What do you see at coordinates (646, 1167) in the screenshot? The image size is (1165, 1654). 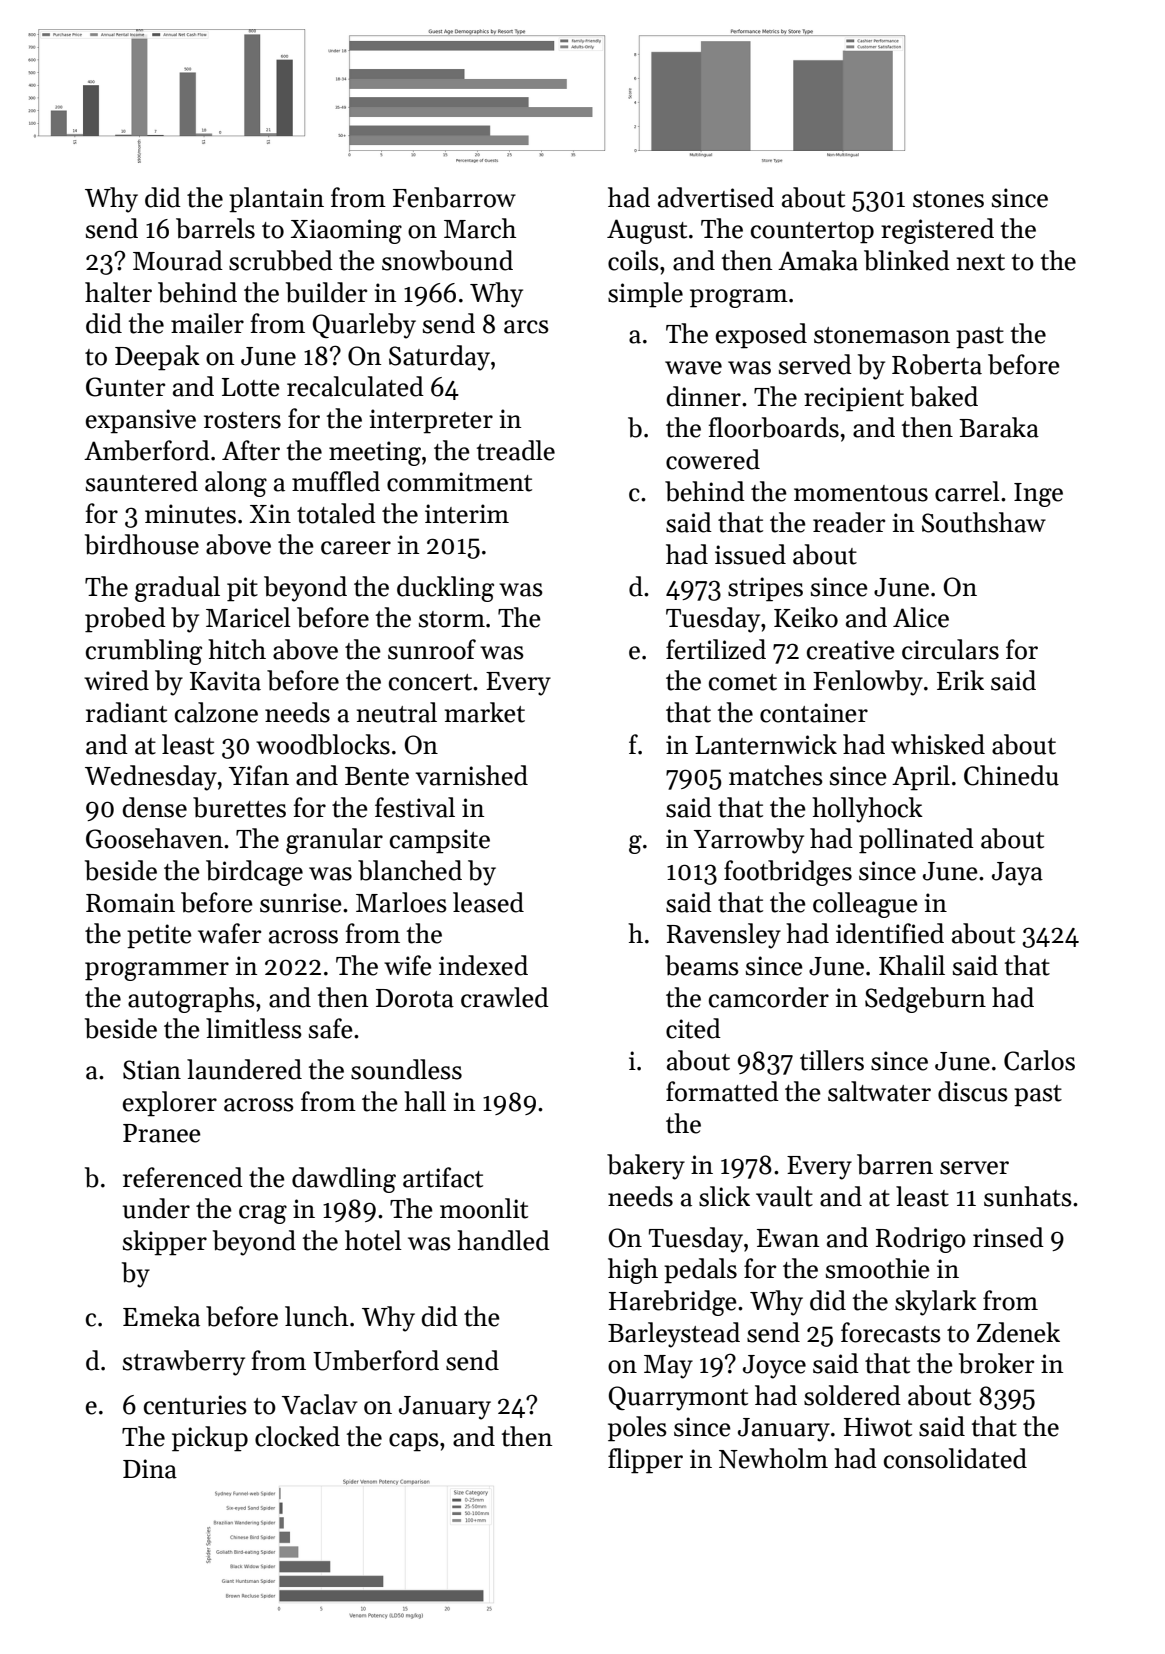 I see `bakery` at bounding box center [646, 1167].
